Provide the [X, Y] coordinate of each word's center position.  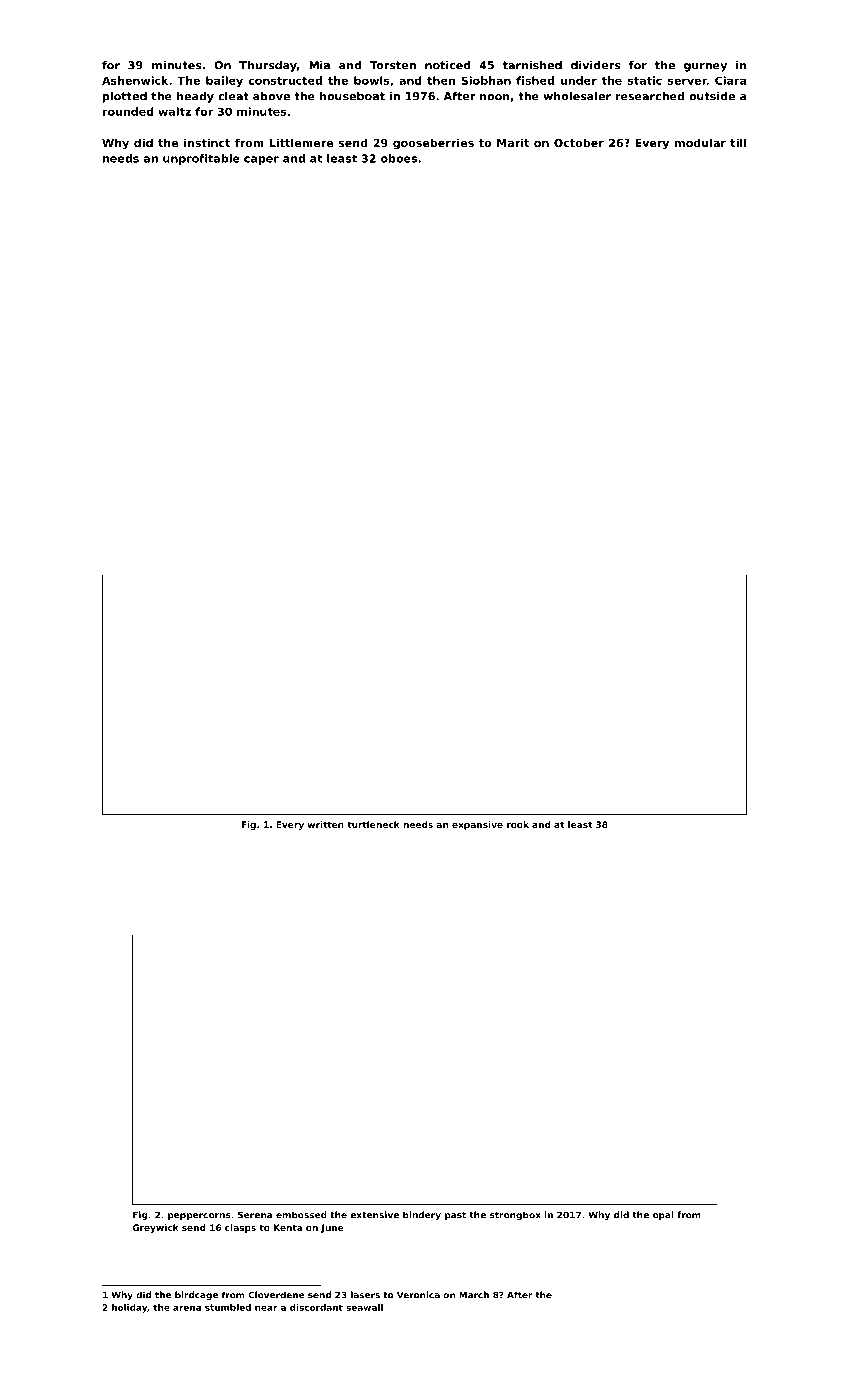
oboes [399, 158]
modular [700, 142]
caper [261, 160]
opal [663, 1215]
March [474, 1295]
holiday [129, 1308]
